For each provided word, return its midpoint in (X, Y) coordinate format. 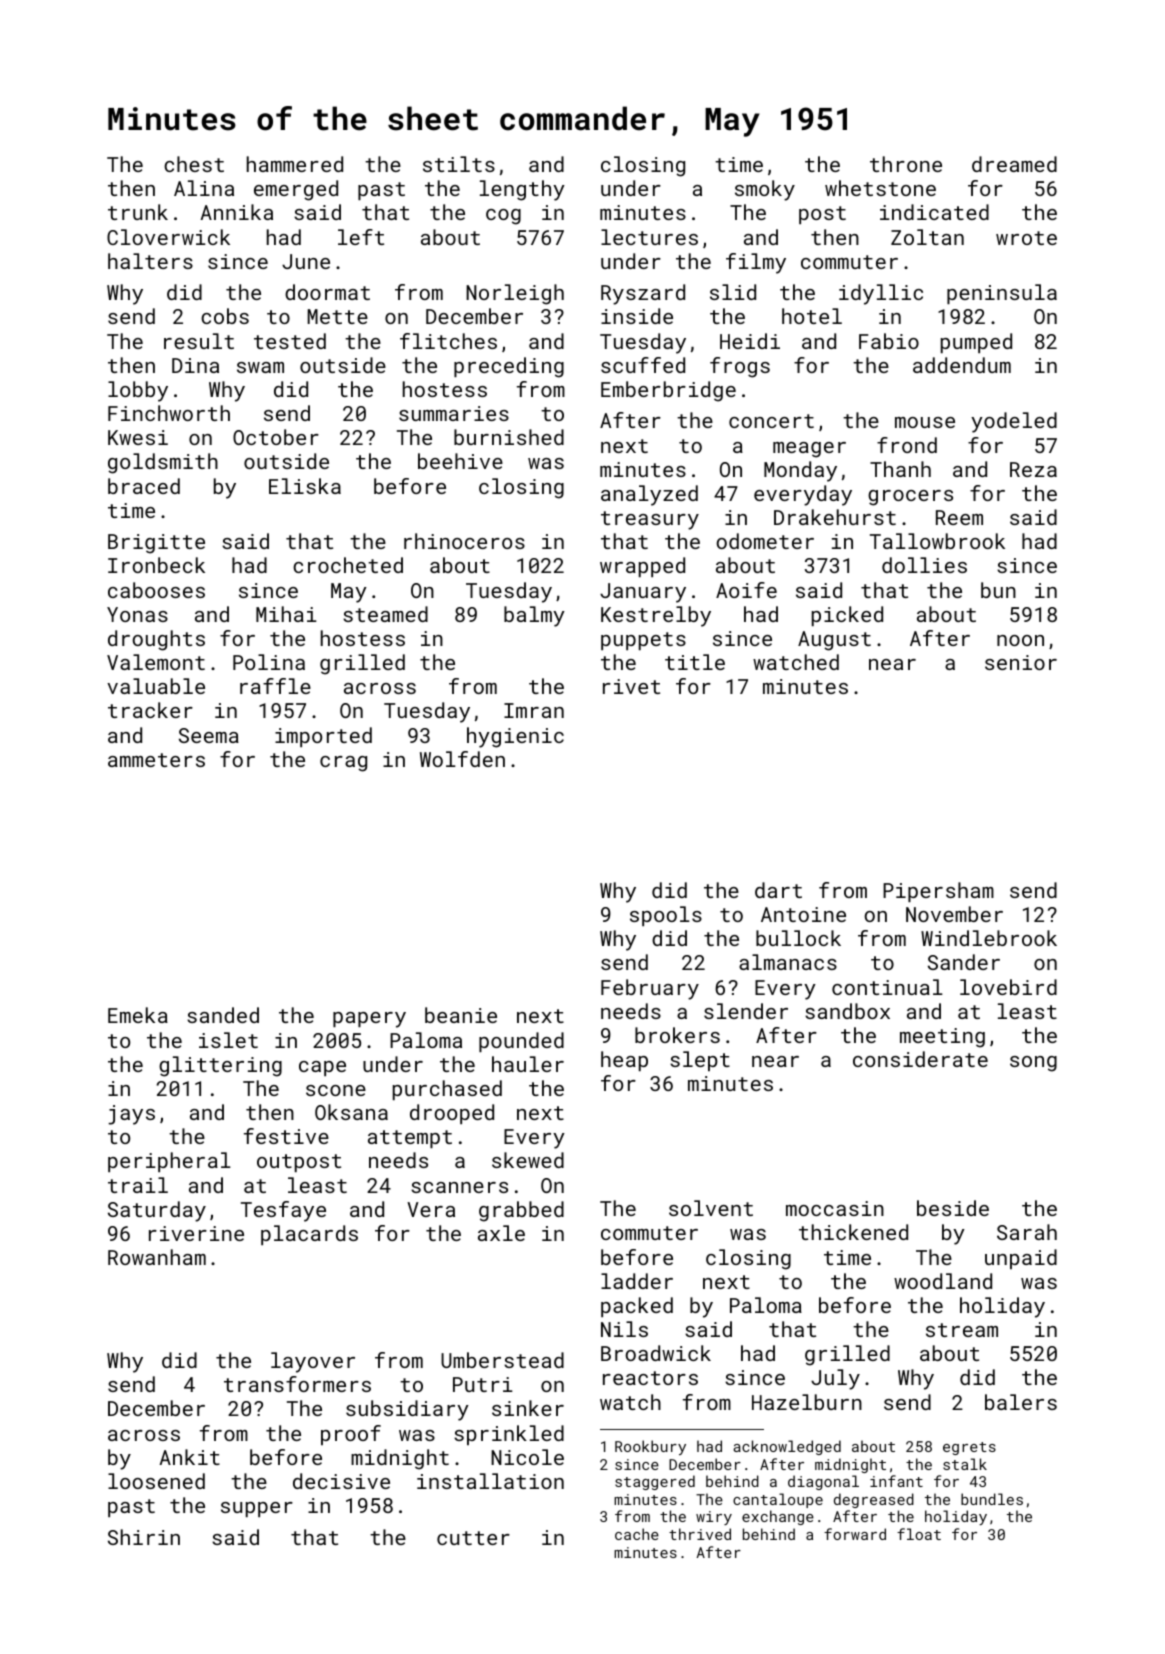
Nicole (527, 1457)
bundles (992, 1499)
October (276, 437)
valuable (156, 686)
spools (666, 916)
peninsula (1002, 294)
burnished (509, 437)
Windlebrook (989, 938)
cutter (473, 1538)
